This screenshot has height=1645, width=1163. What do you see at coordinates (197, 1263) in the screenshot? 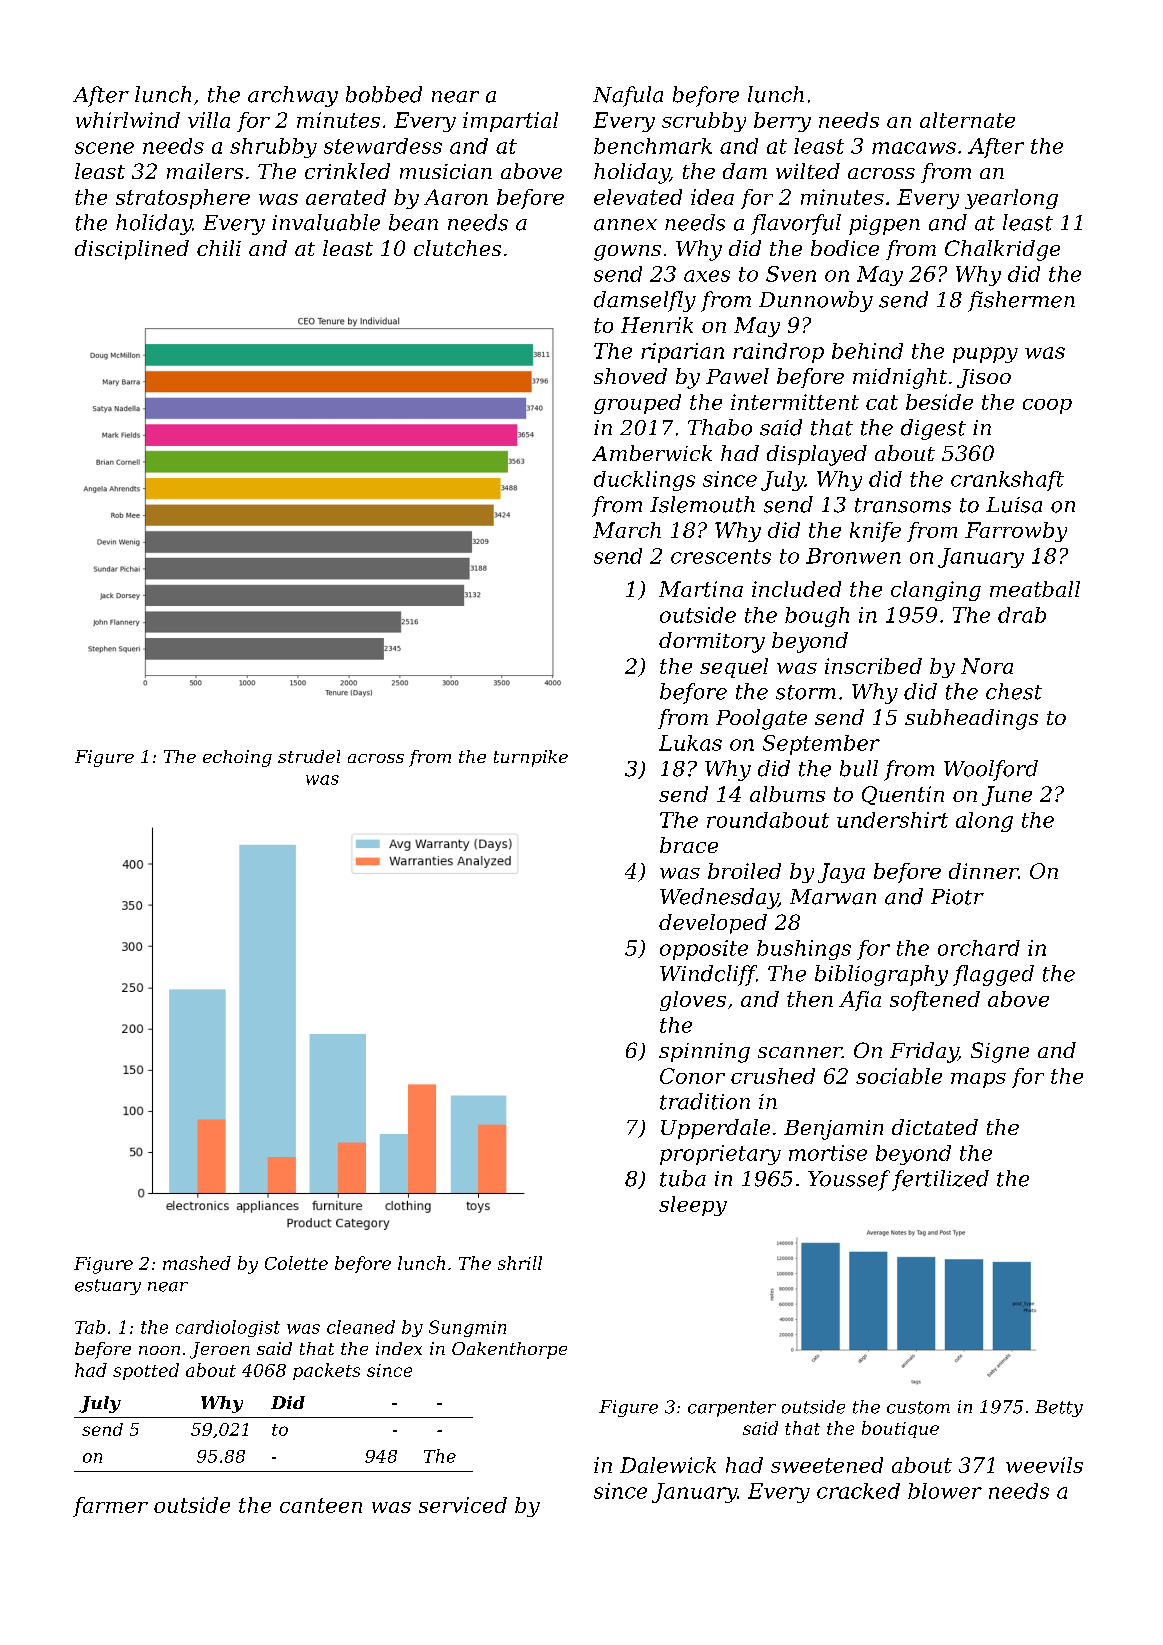
I see `mashed` at bounding box center [197, 1263].
